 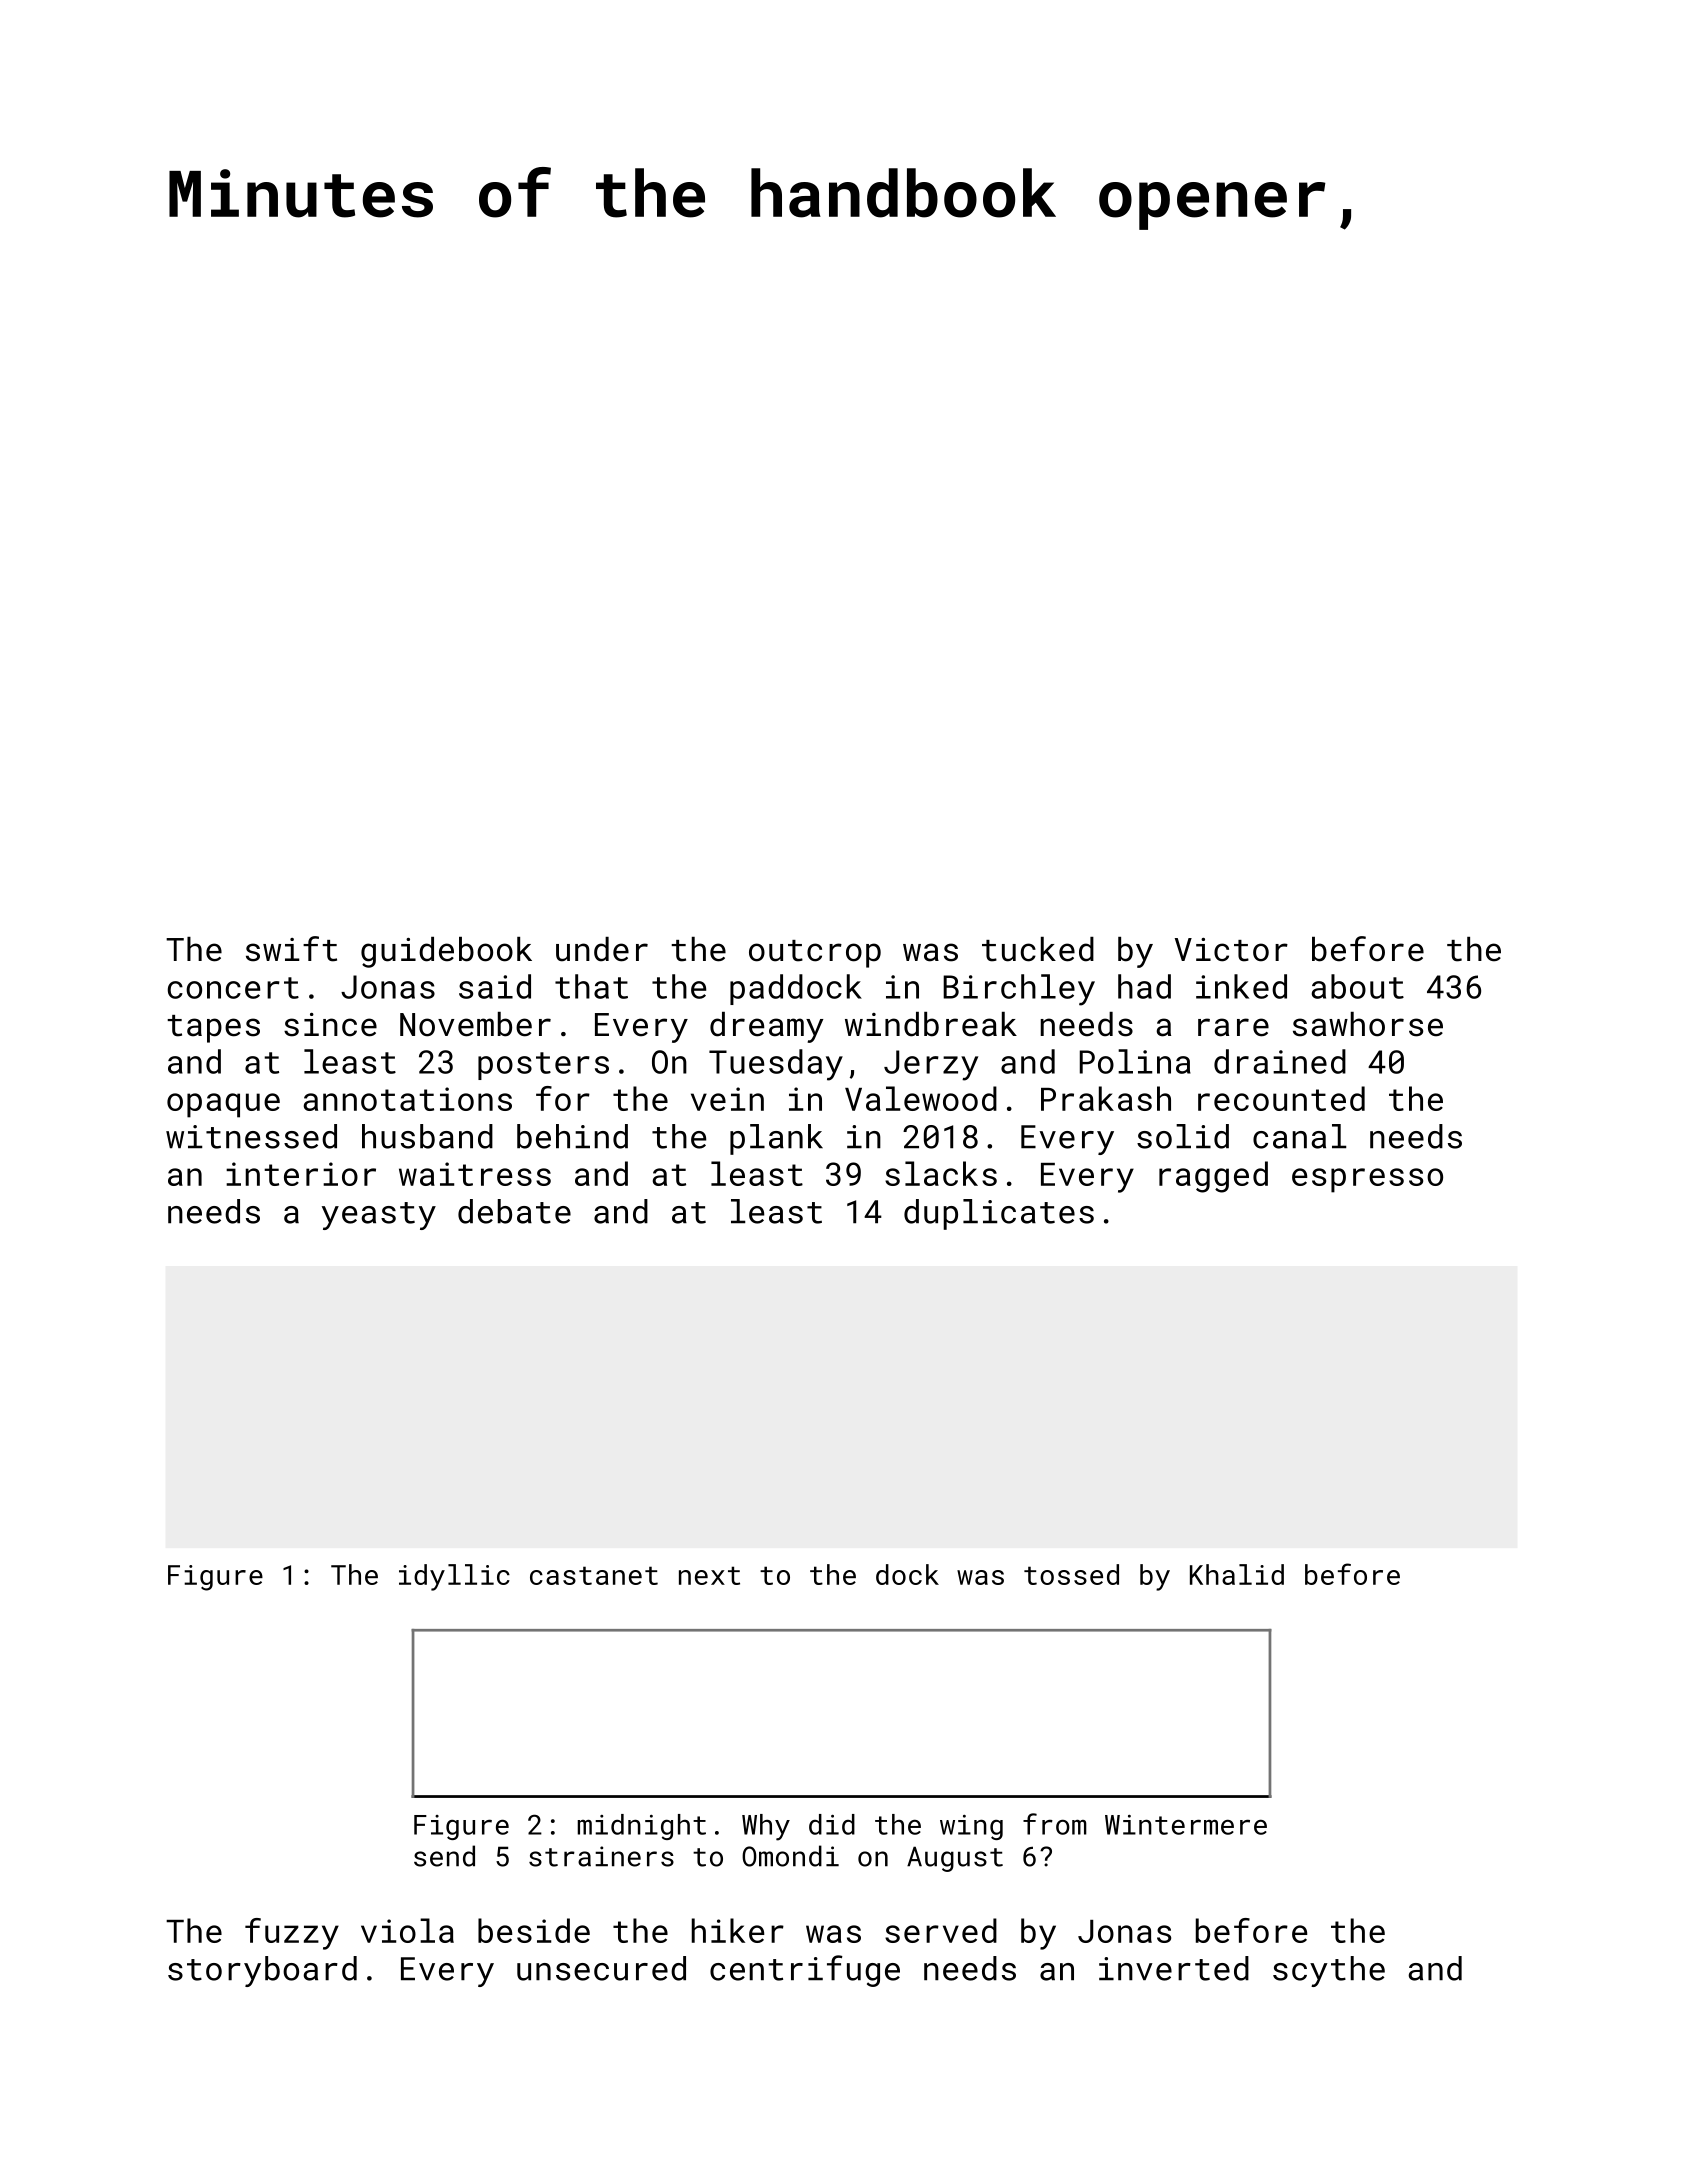 I want to click on August, so click(x=955, y=1859).
